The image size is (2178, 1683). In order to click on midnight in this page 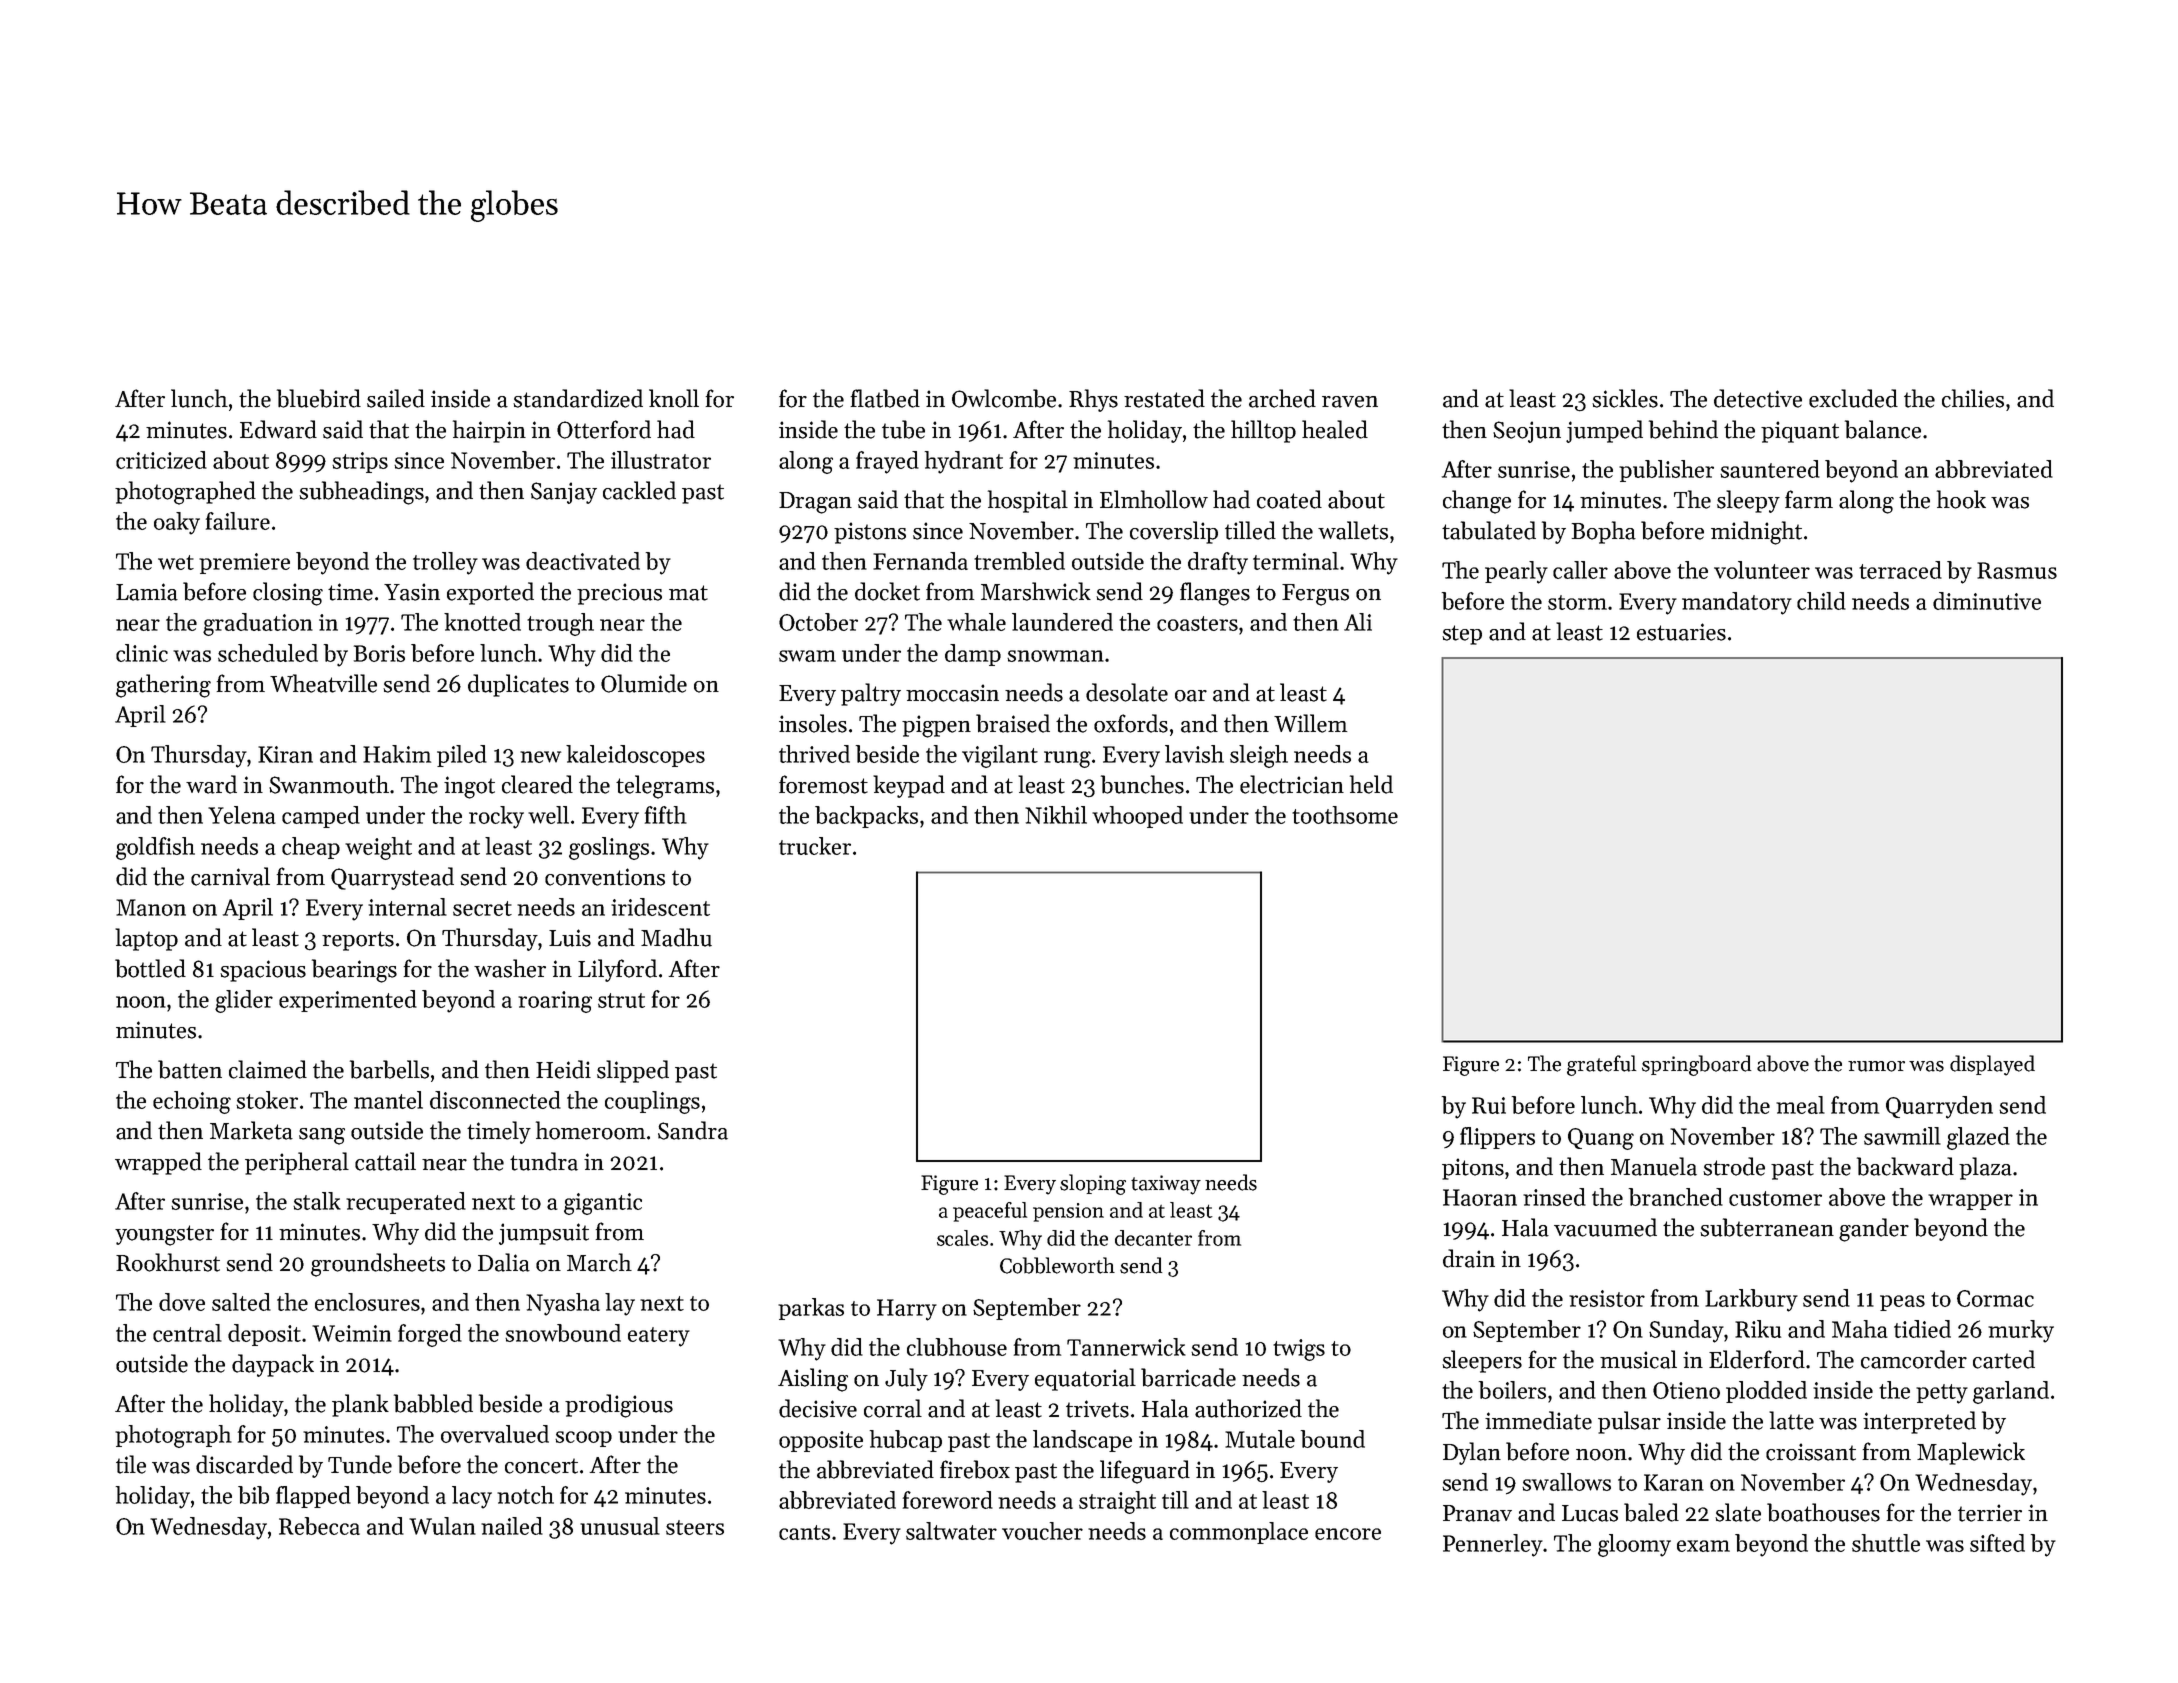, I will do `click(1756, 533)`.
